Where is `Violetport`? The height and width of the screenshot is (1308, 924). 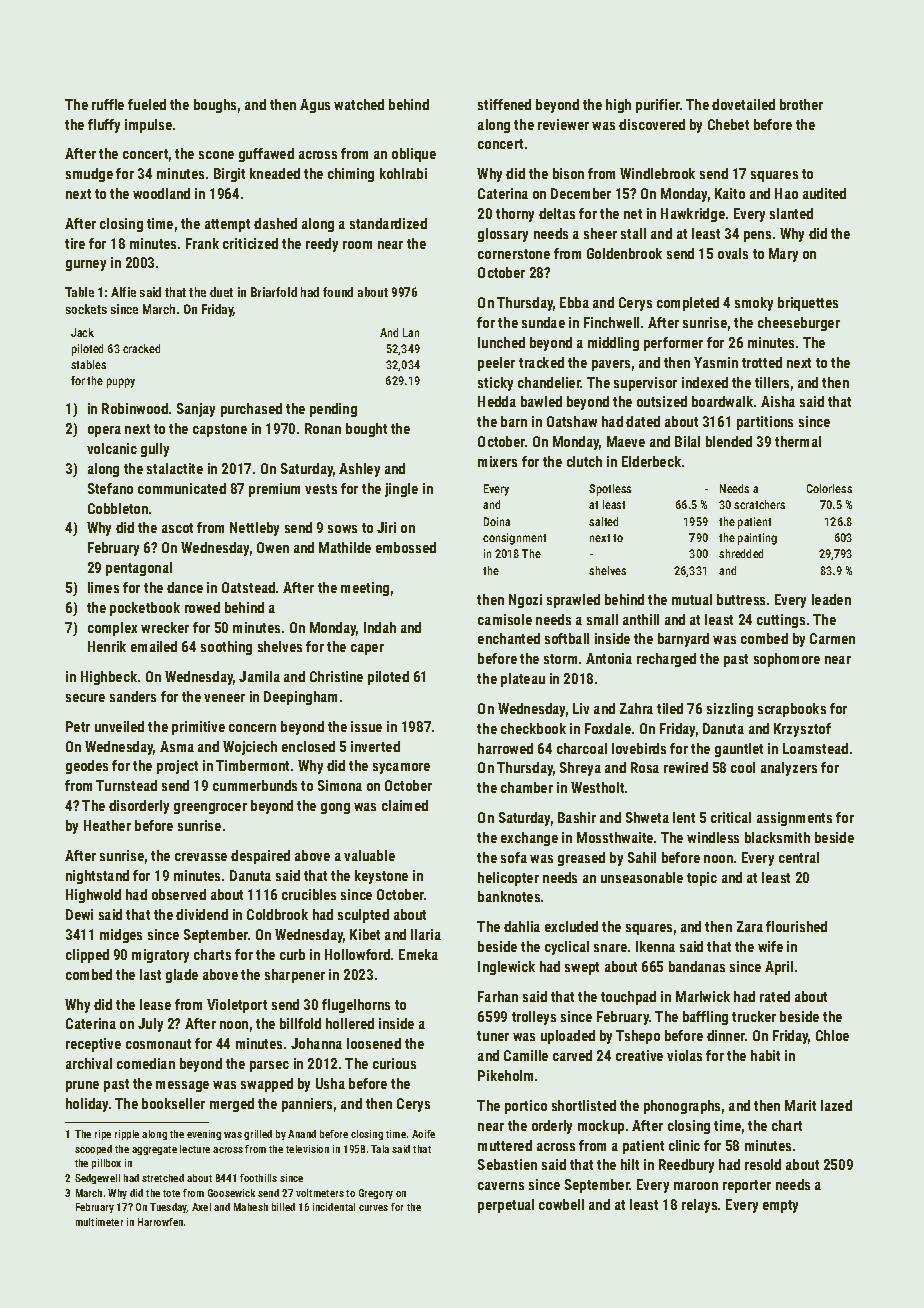 Violetport is located at coordinates (237, 1006).
